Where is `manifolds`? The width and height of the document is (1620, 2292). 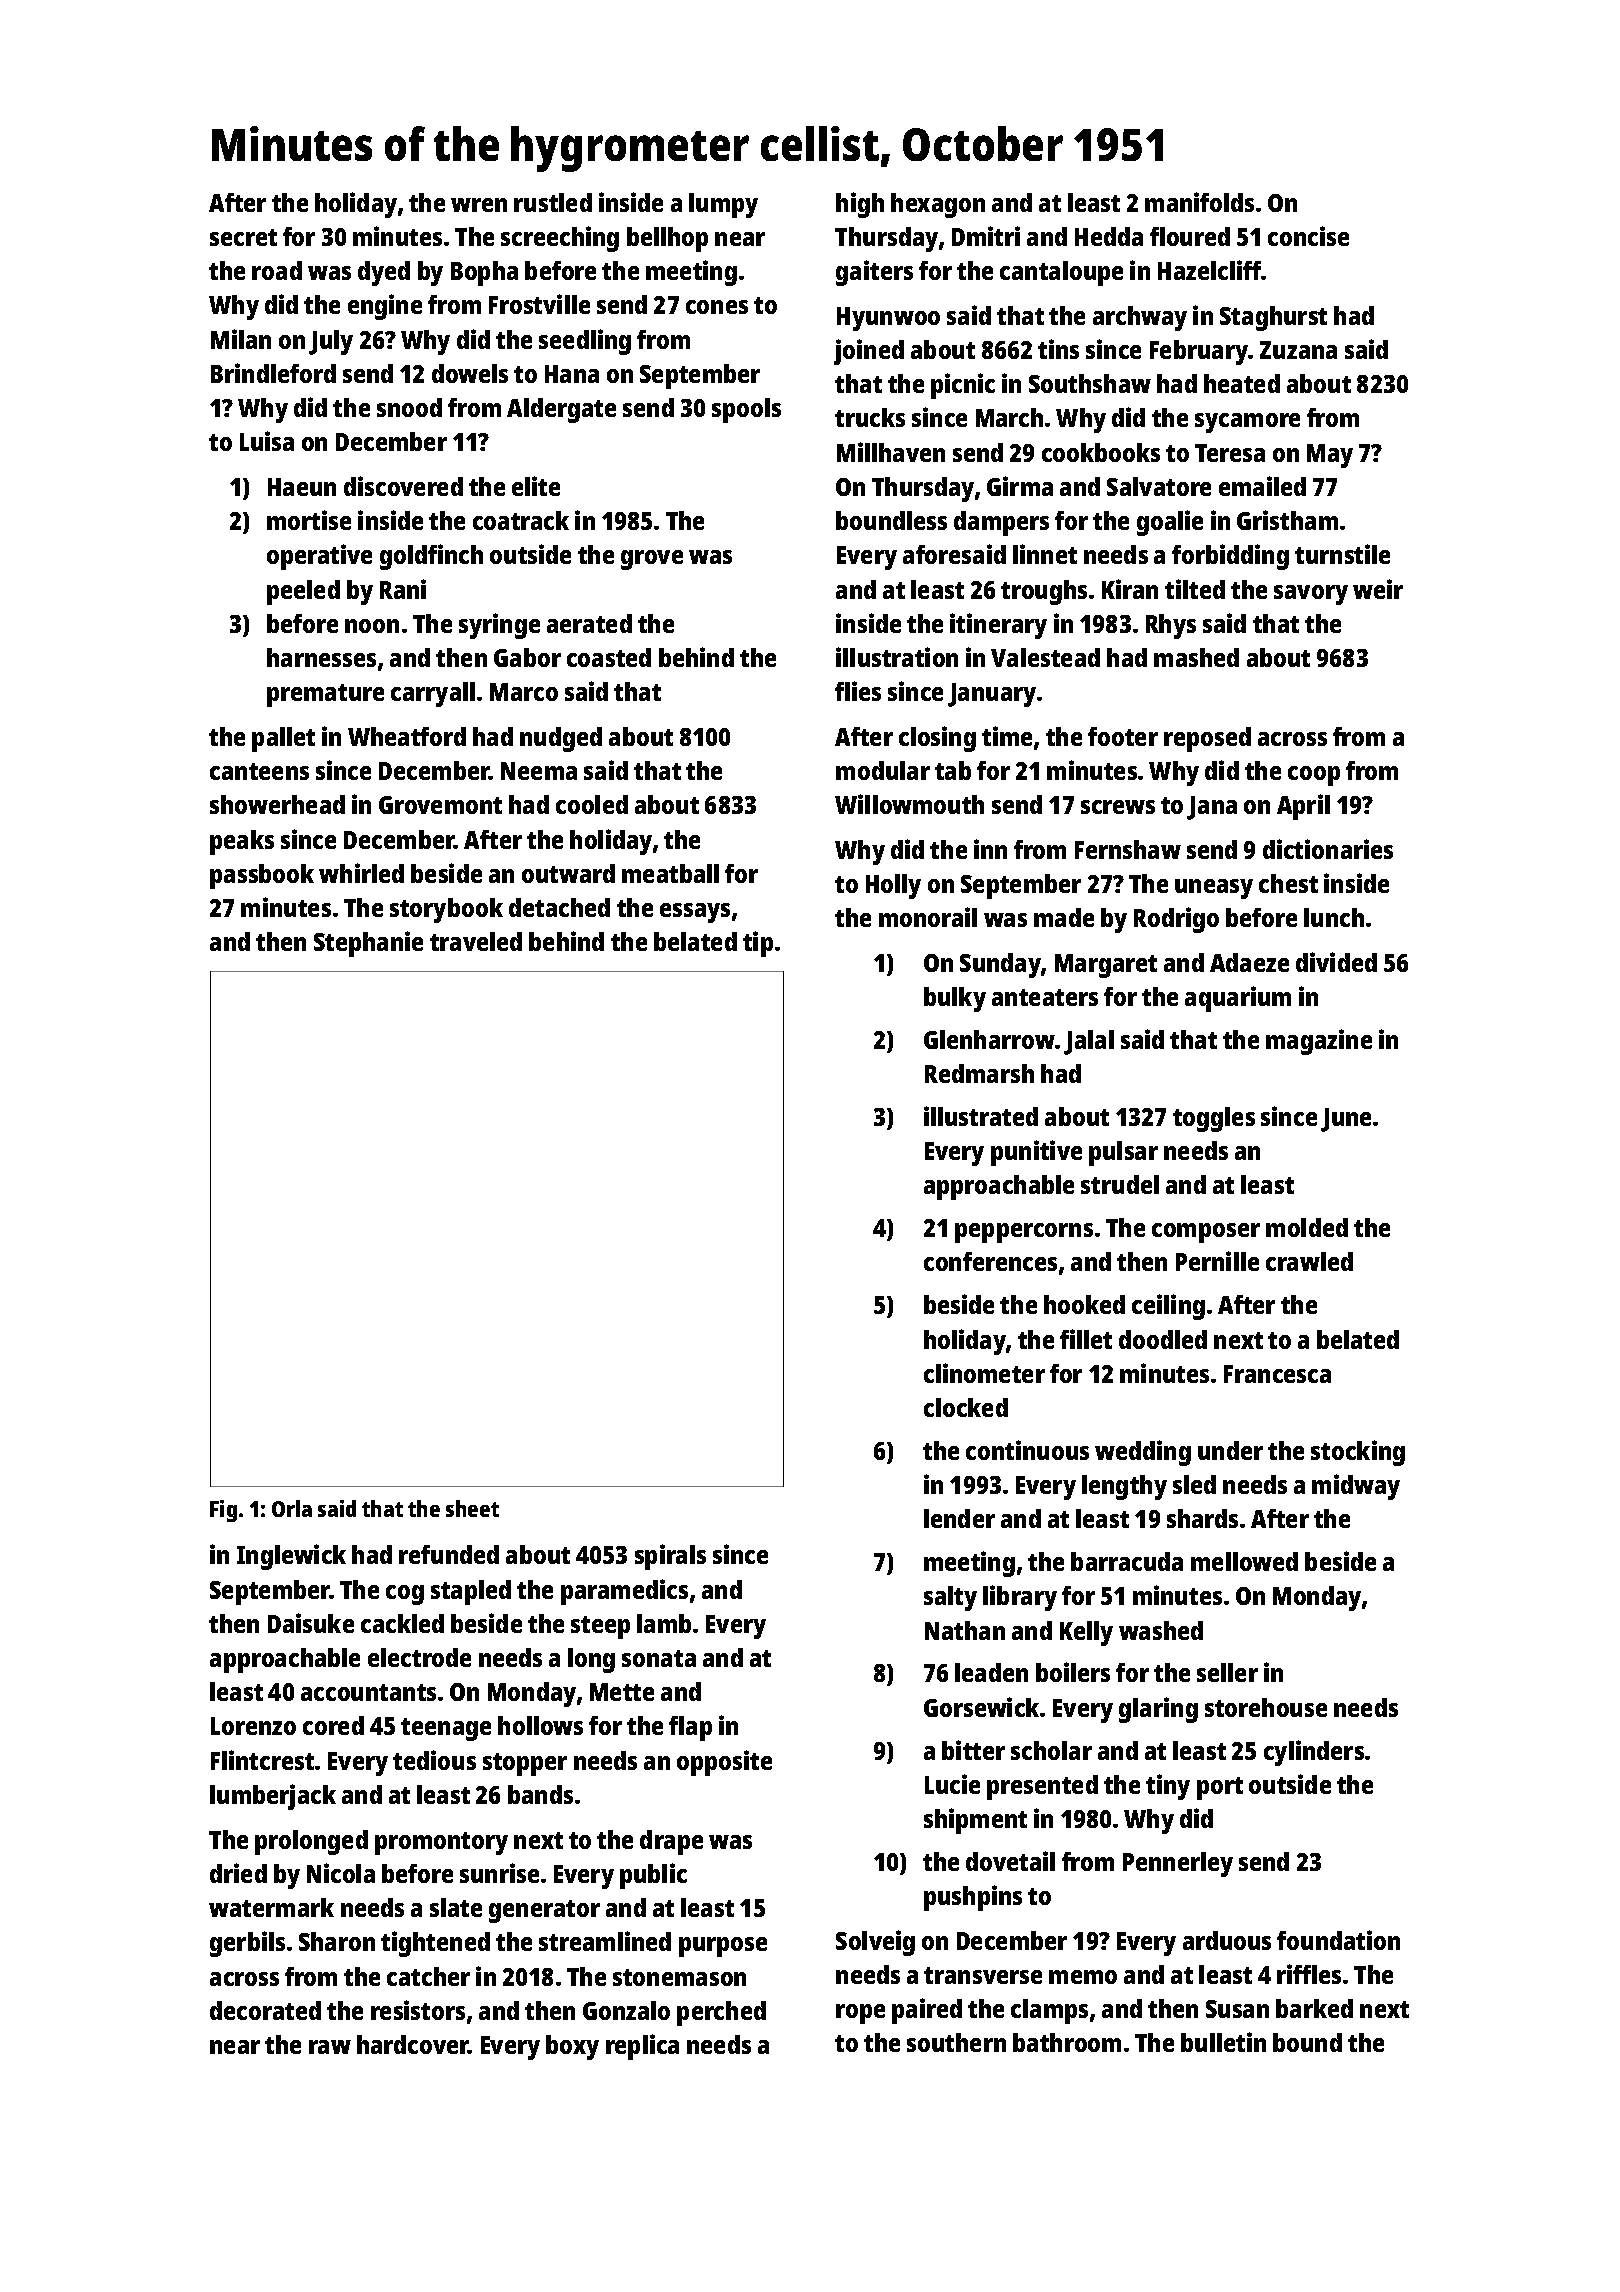
manifolds is located at coordinates (1199, 202).
